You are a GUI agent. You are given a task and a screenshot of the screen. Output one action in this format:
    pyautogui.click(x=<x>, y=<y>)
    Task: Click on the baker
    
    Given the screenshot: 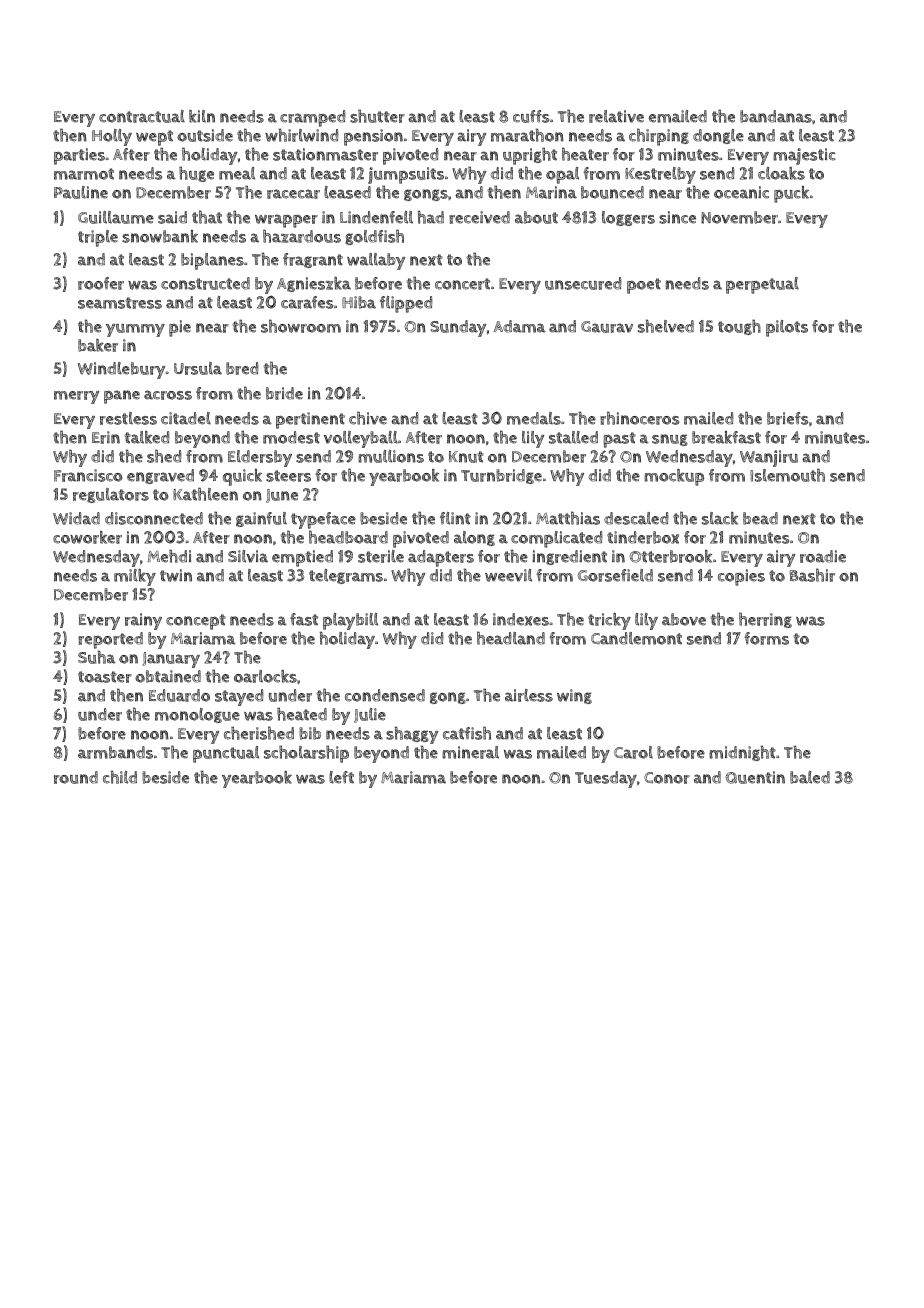 What is the action you would take?
    pyautogui.click(x=98, y=345)
